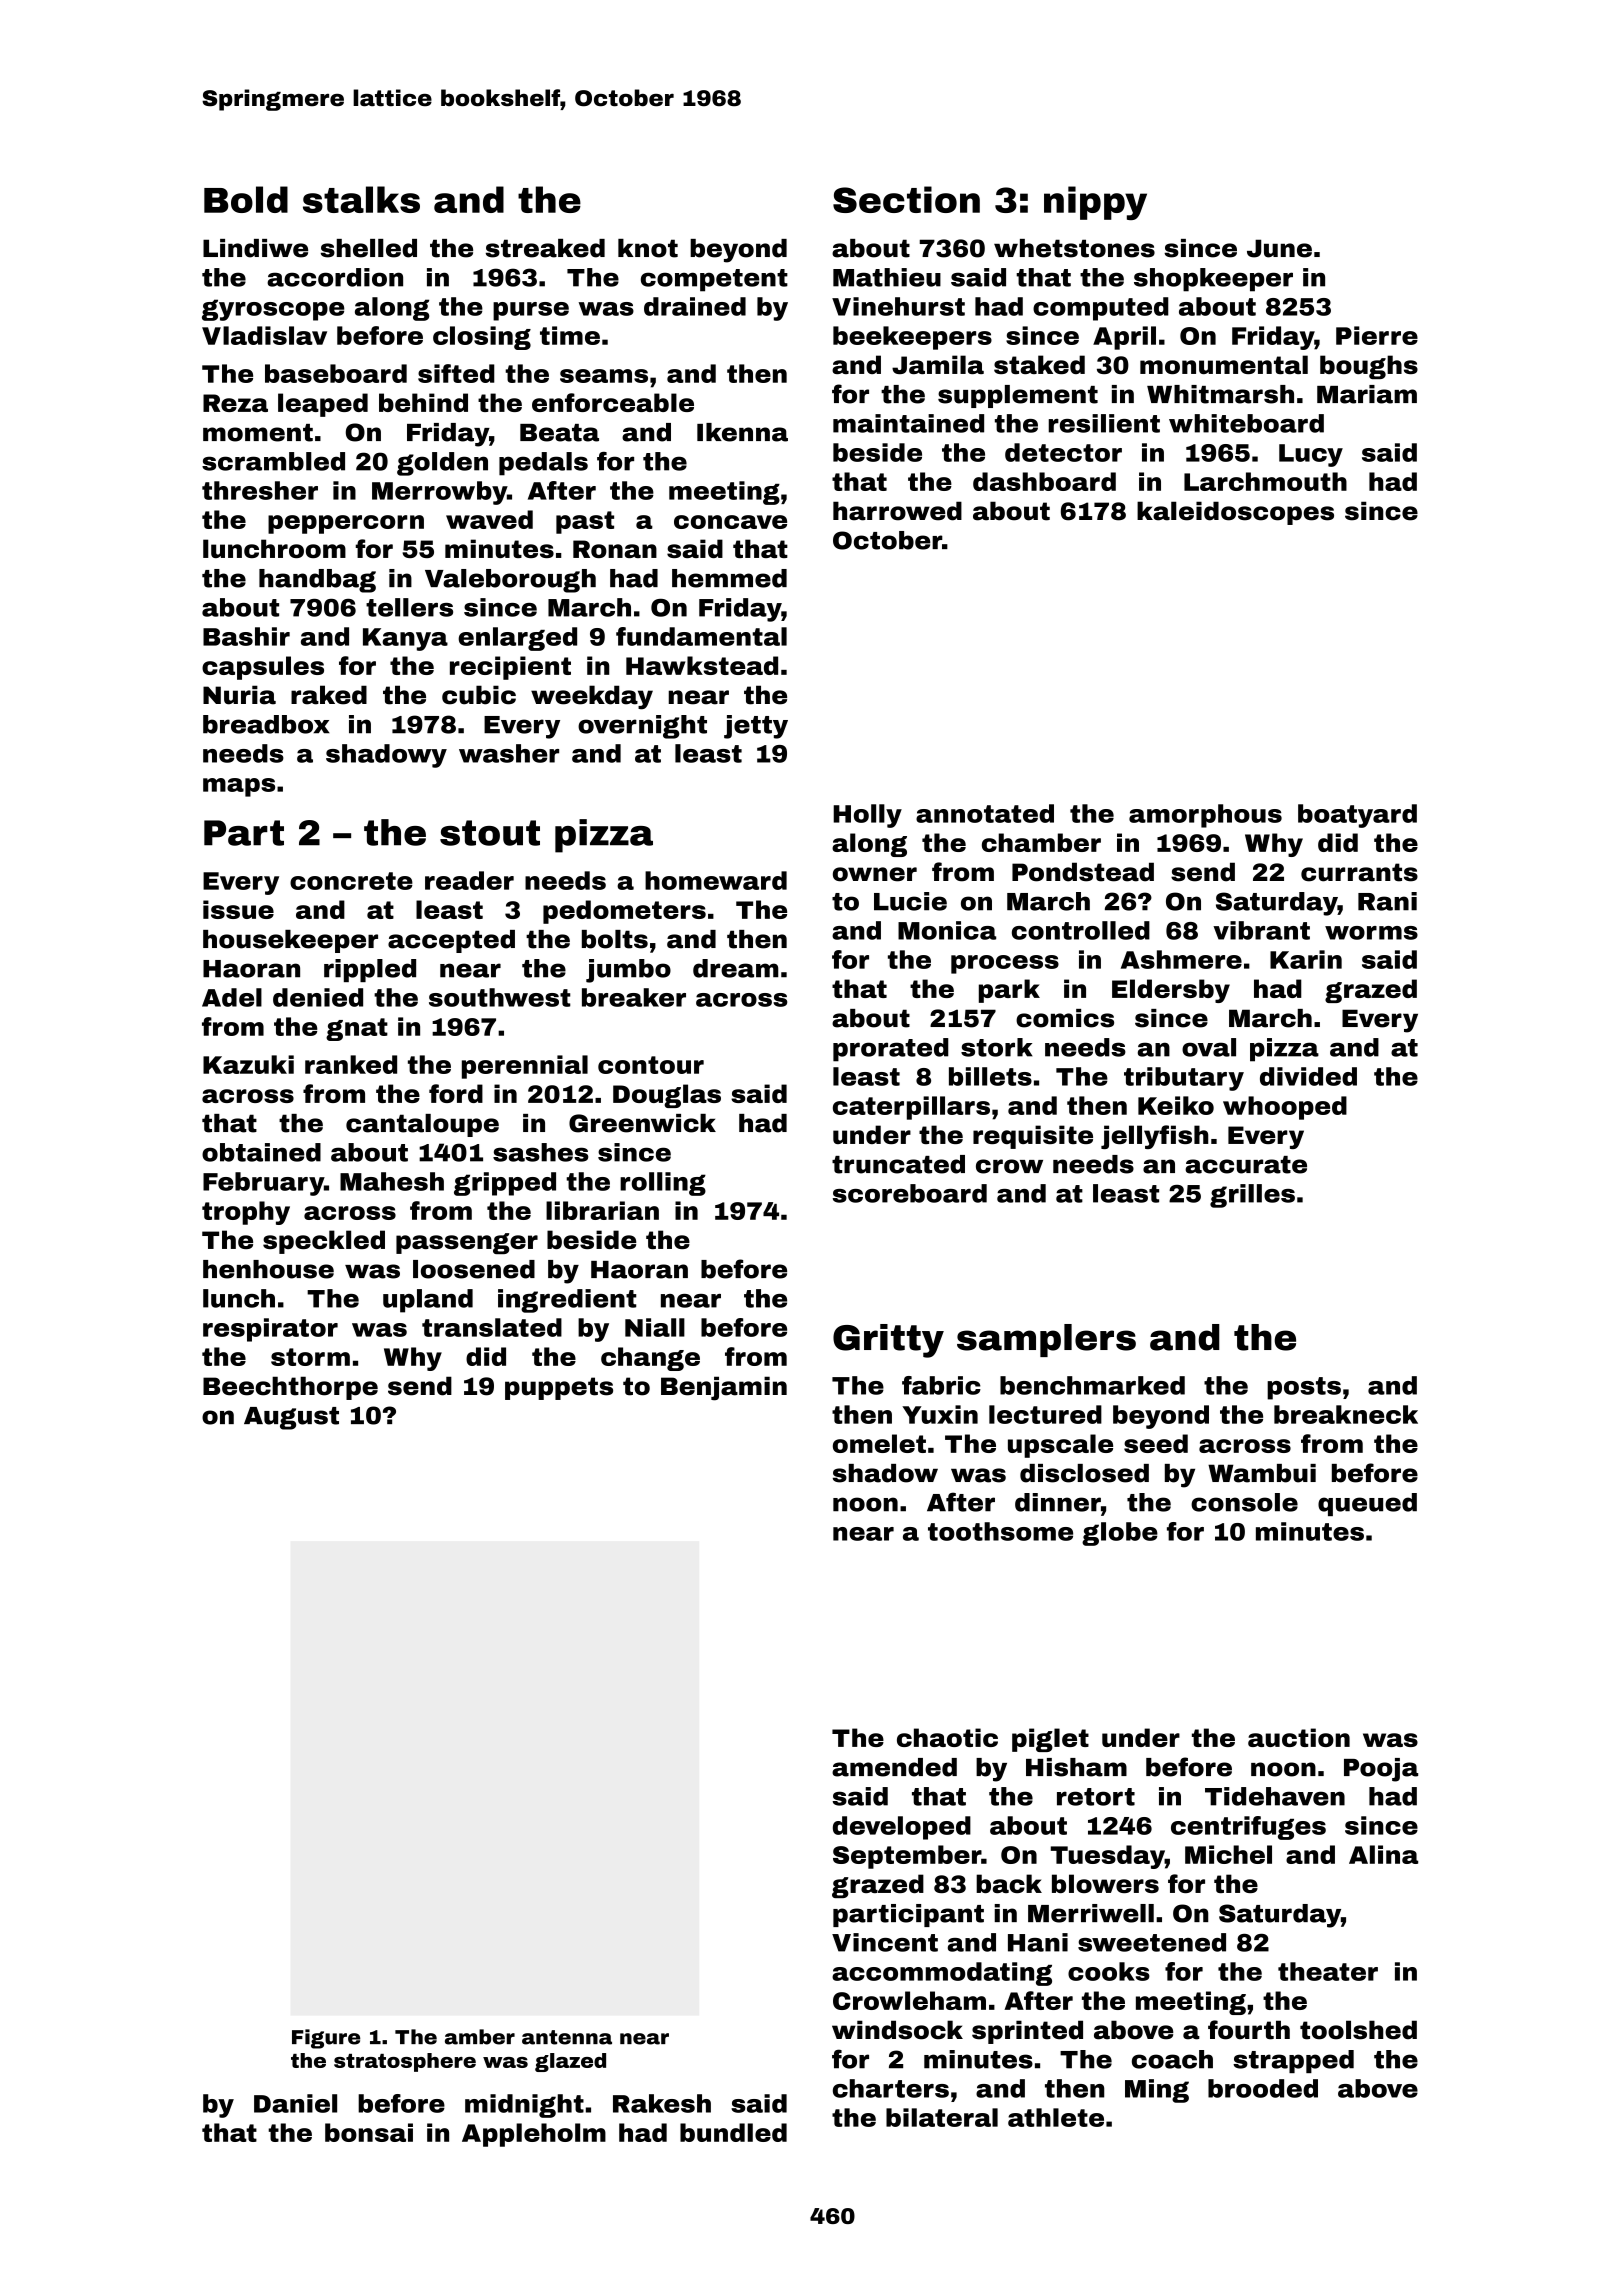 The width and height of the page is (1620, 2292). What do you see at coordinates (361, 199) in the page?
I see `stalks` at bounding box center [361, 199].
